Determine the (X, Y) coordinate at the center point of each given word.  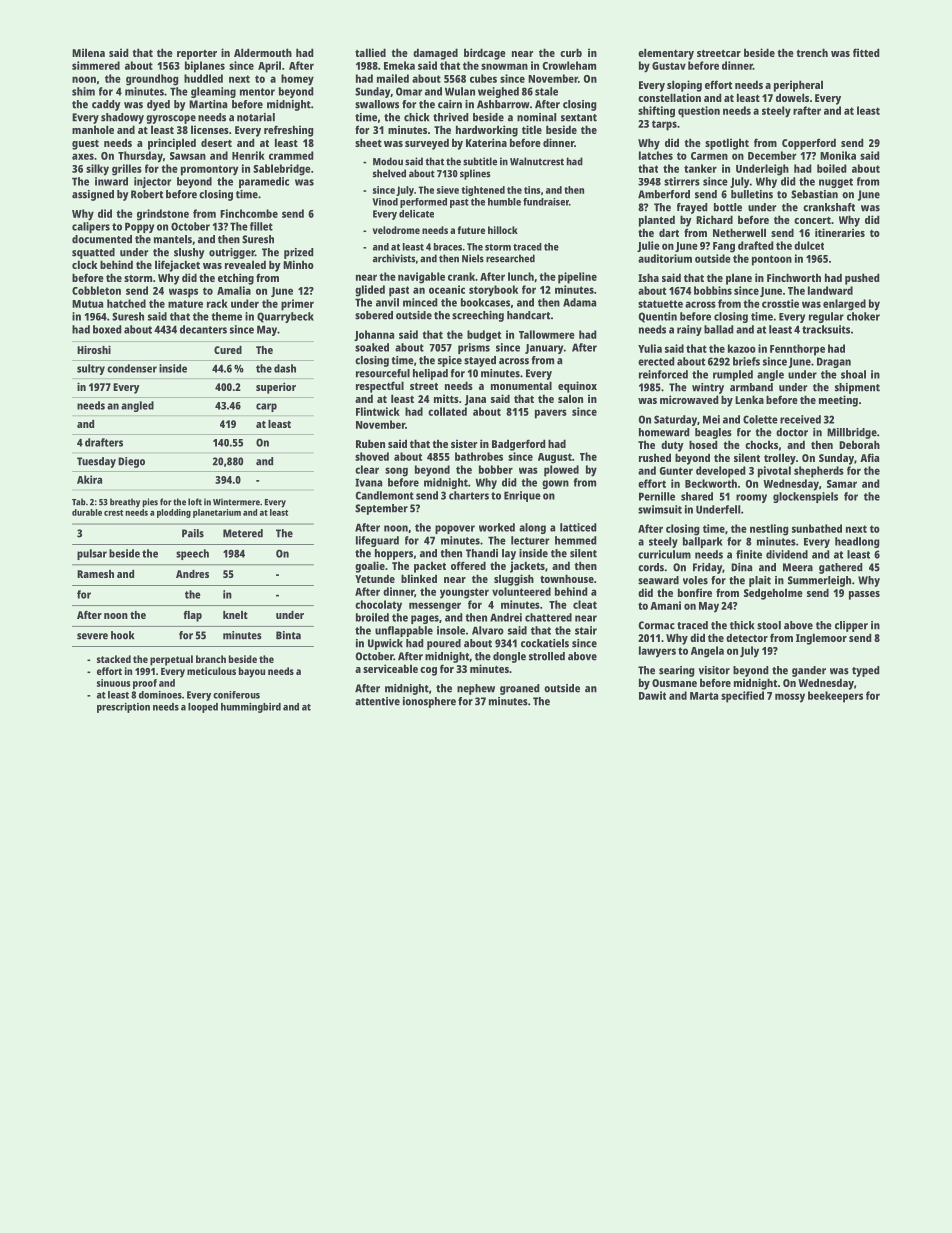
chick (417, 117)
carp (266, 407)
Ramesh (95, 574)
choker (863, 316)
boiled (832, 168)
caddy (106, 105)
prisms (474, 348)
